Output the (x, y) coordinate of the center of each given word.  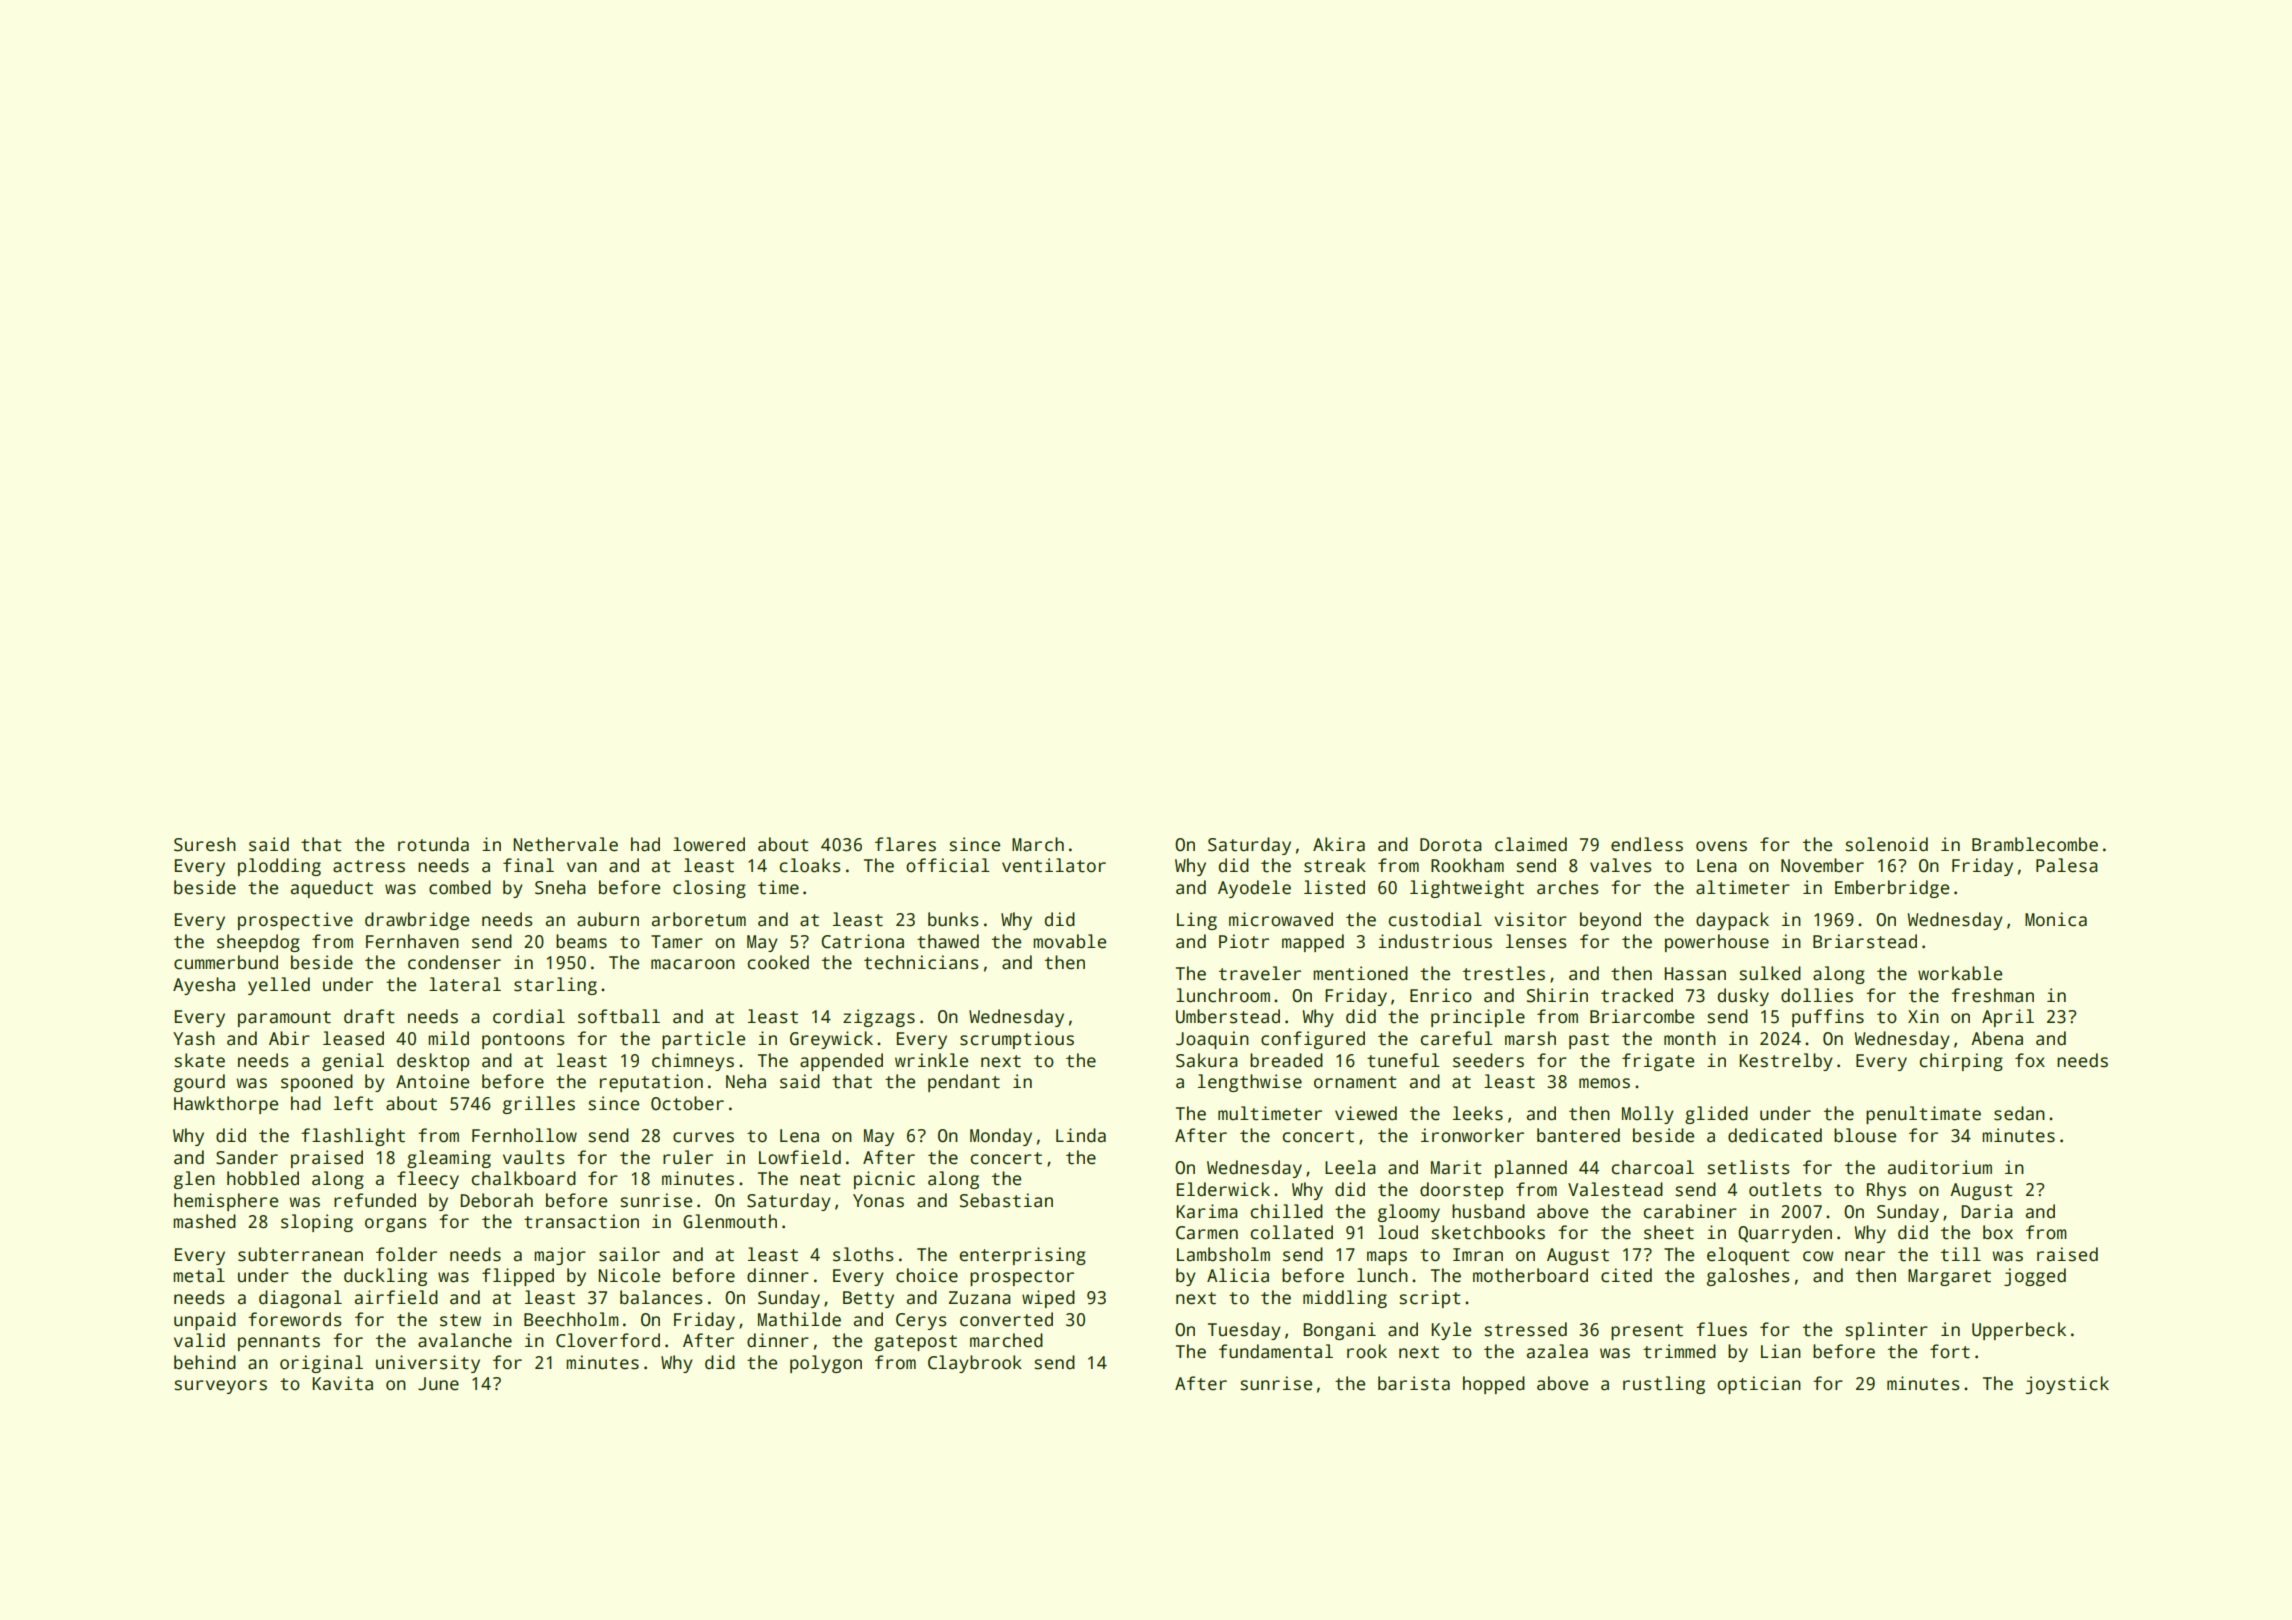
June (438, 1384)
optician (1759, 1385)
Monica (2056, 919)
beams (581, 941)
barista (1414, 1383)
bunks (953, 919)
